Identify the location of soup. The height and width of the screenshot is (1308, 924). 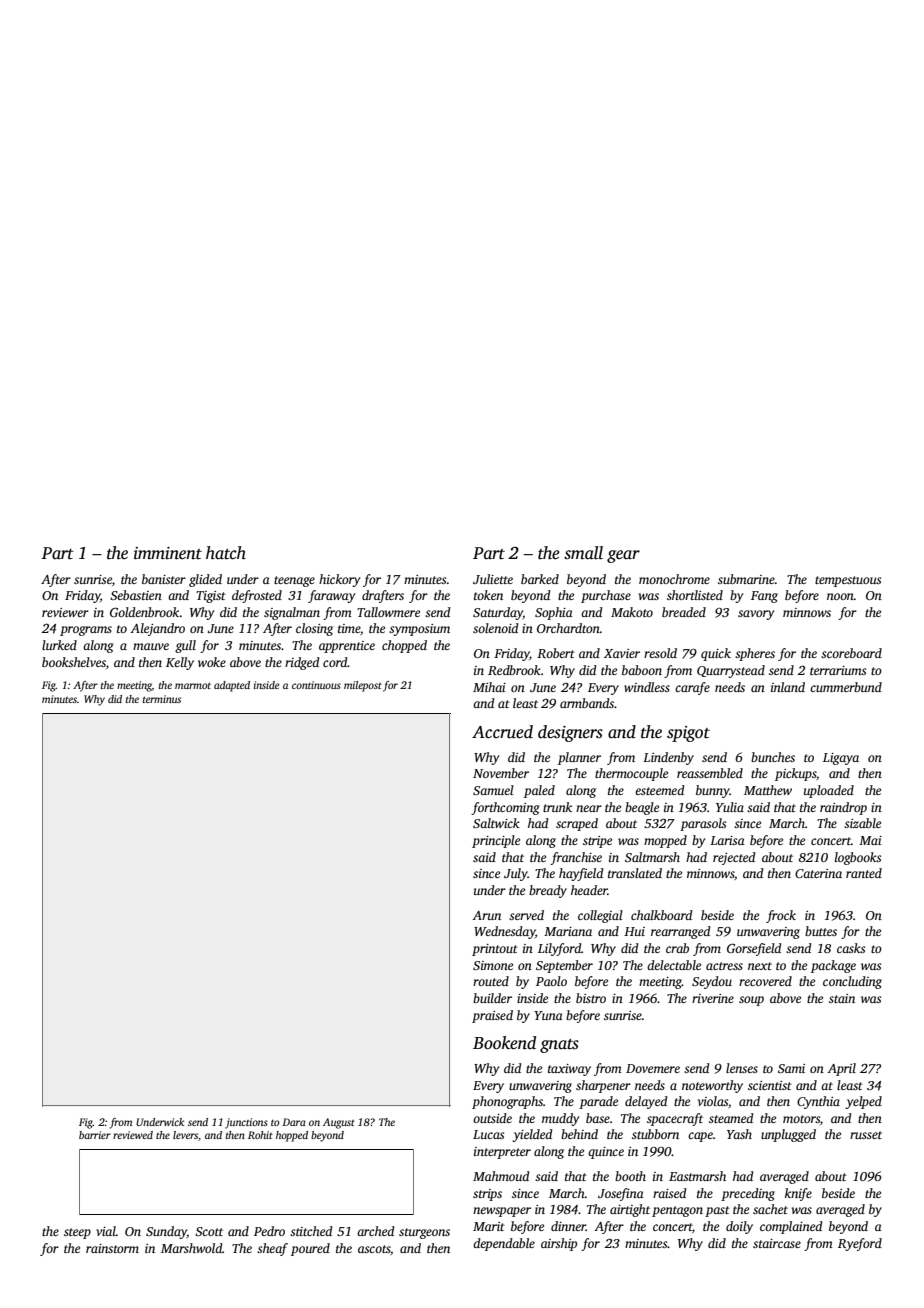
(751, 1001).
